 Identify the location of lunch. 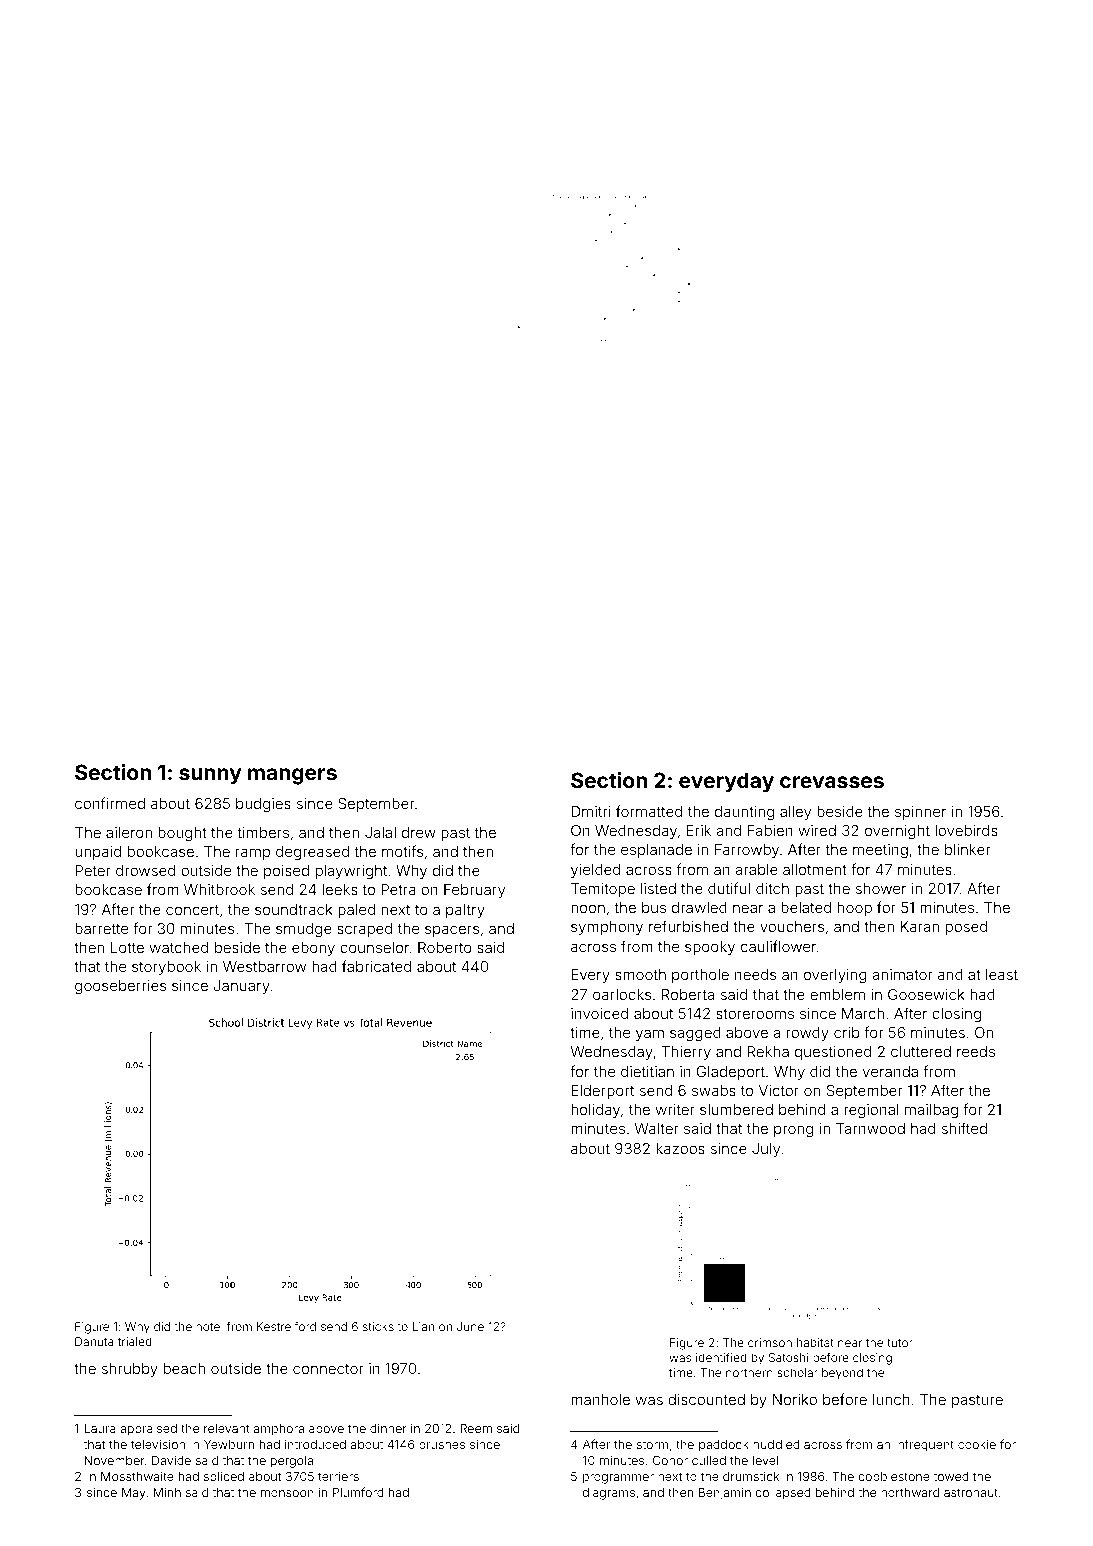
(891, 1399).
